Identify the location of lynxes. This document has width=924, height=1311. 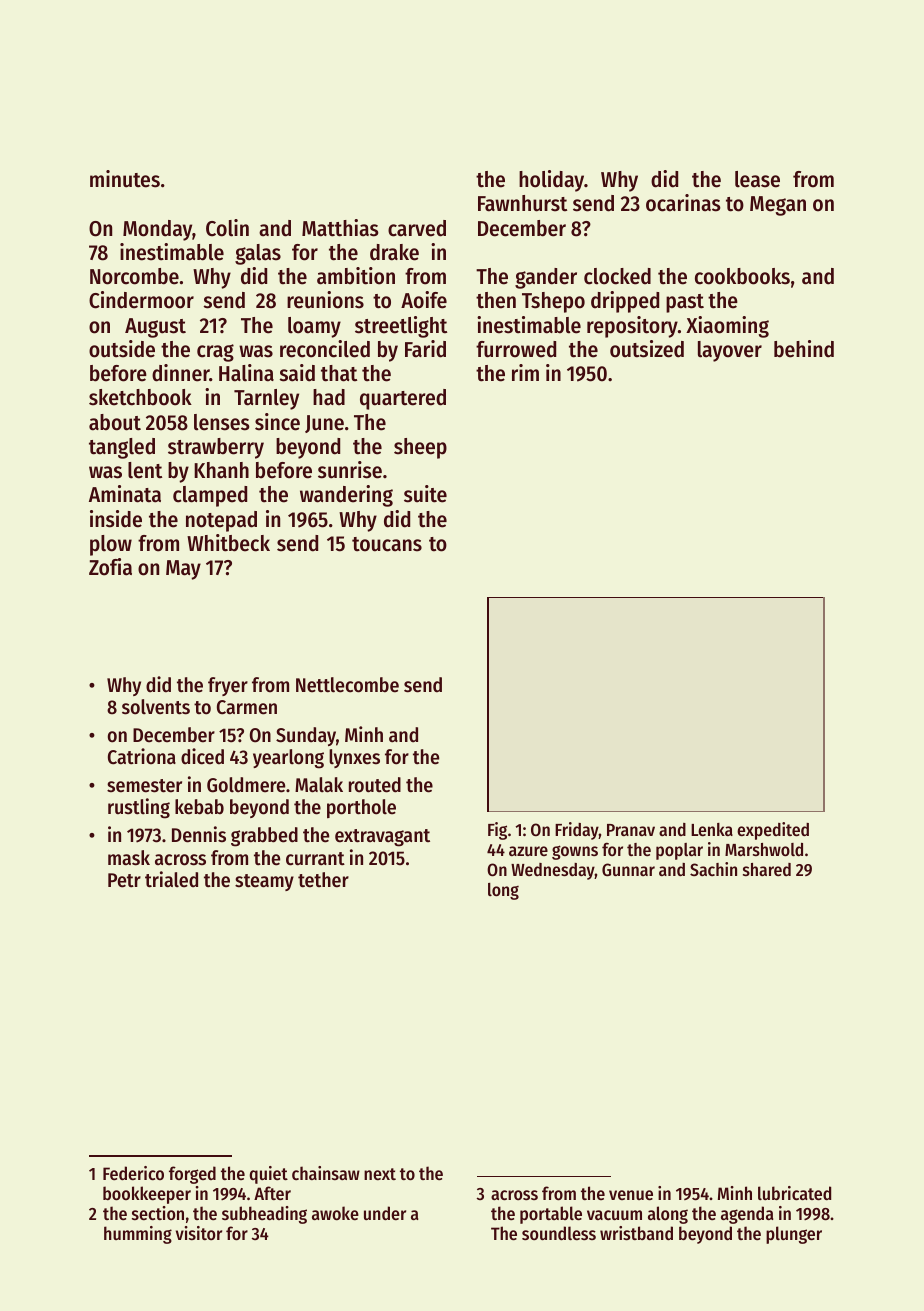
(354, 758).
